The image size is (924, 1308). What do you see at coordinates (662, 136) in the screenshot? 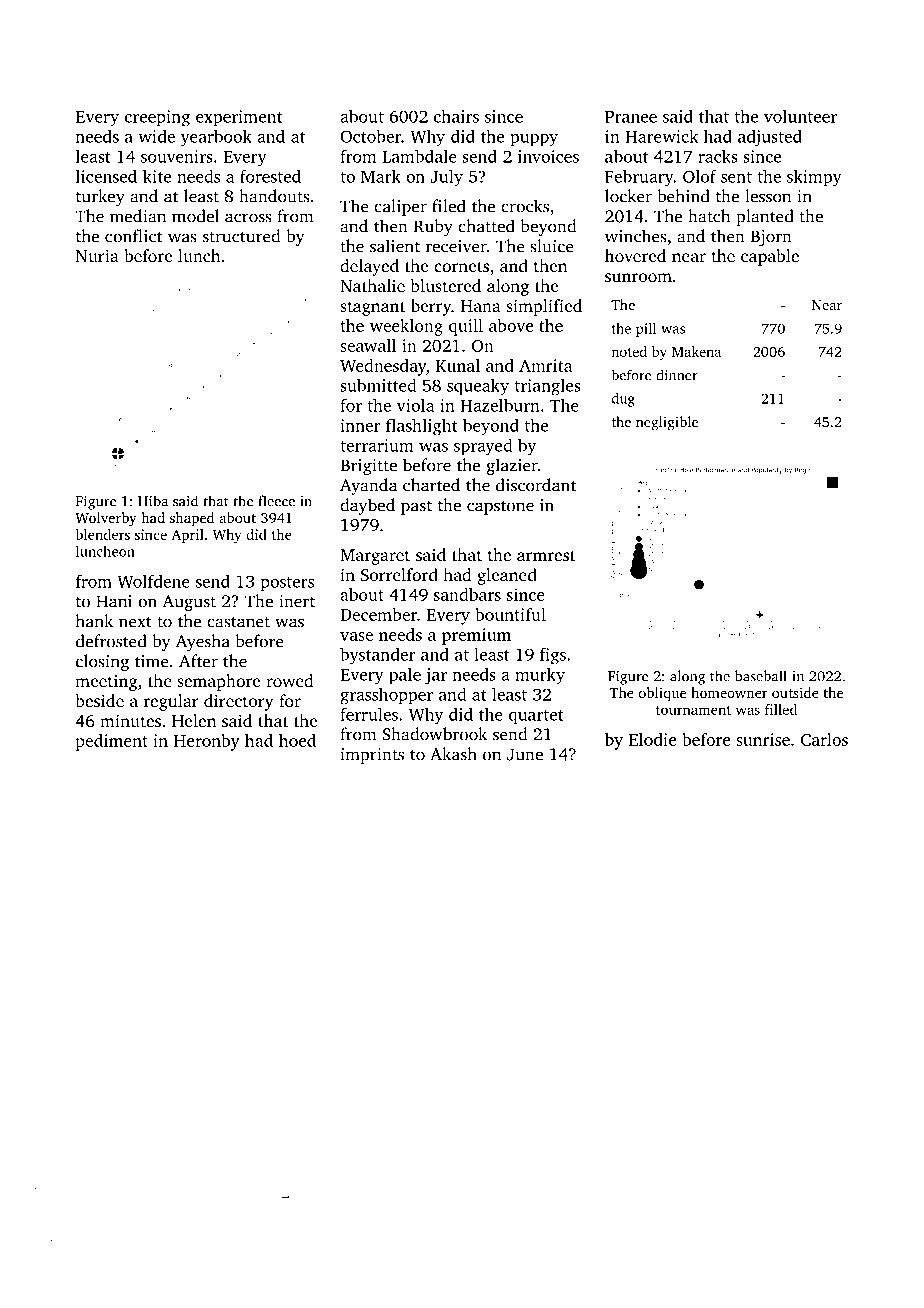
I see `Harewick` at bounding box center [662, 136].
